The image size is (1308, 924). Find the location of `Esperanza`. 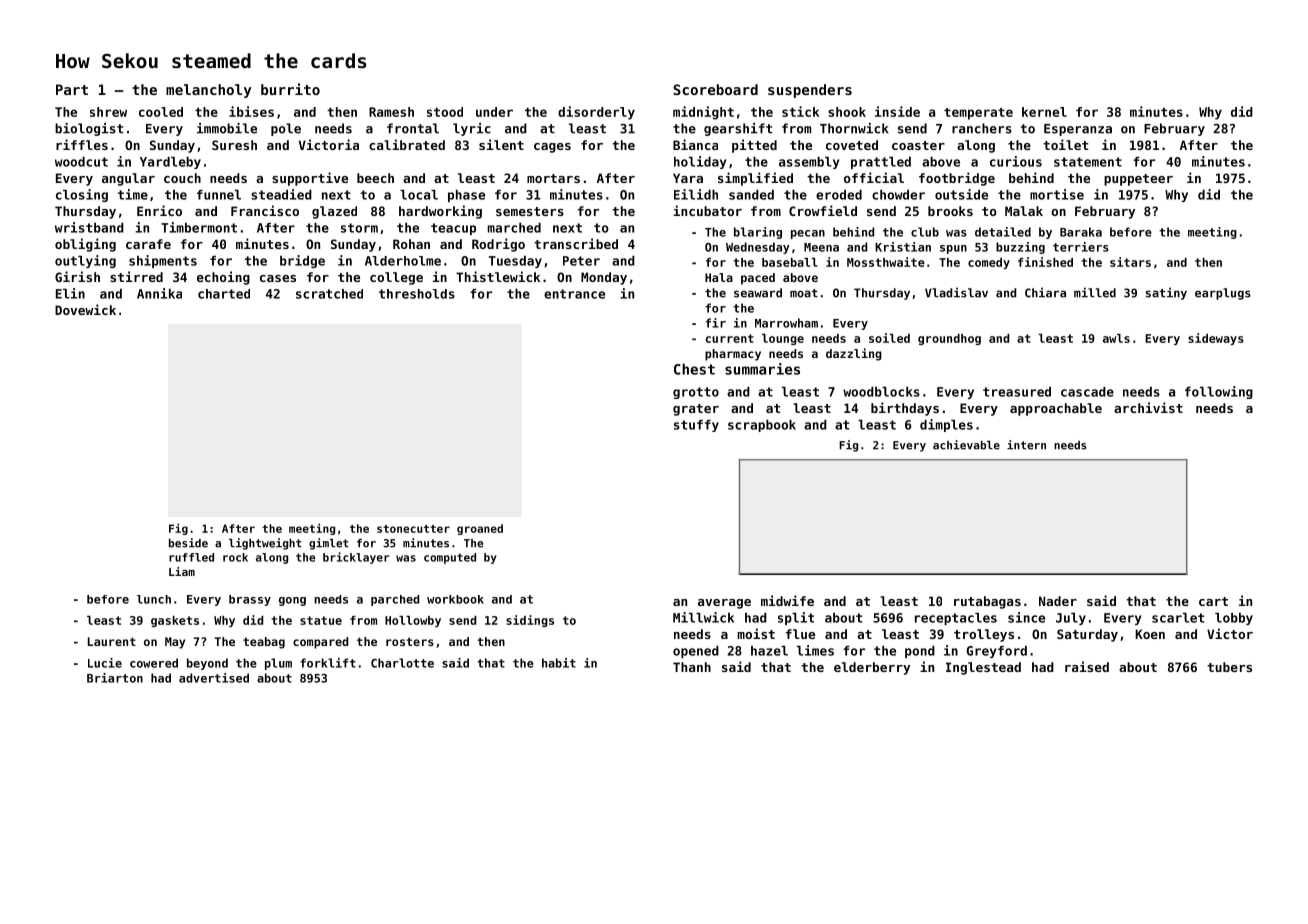

Esperanza is located at coordinates (1078, 130).
